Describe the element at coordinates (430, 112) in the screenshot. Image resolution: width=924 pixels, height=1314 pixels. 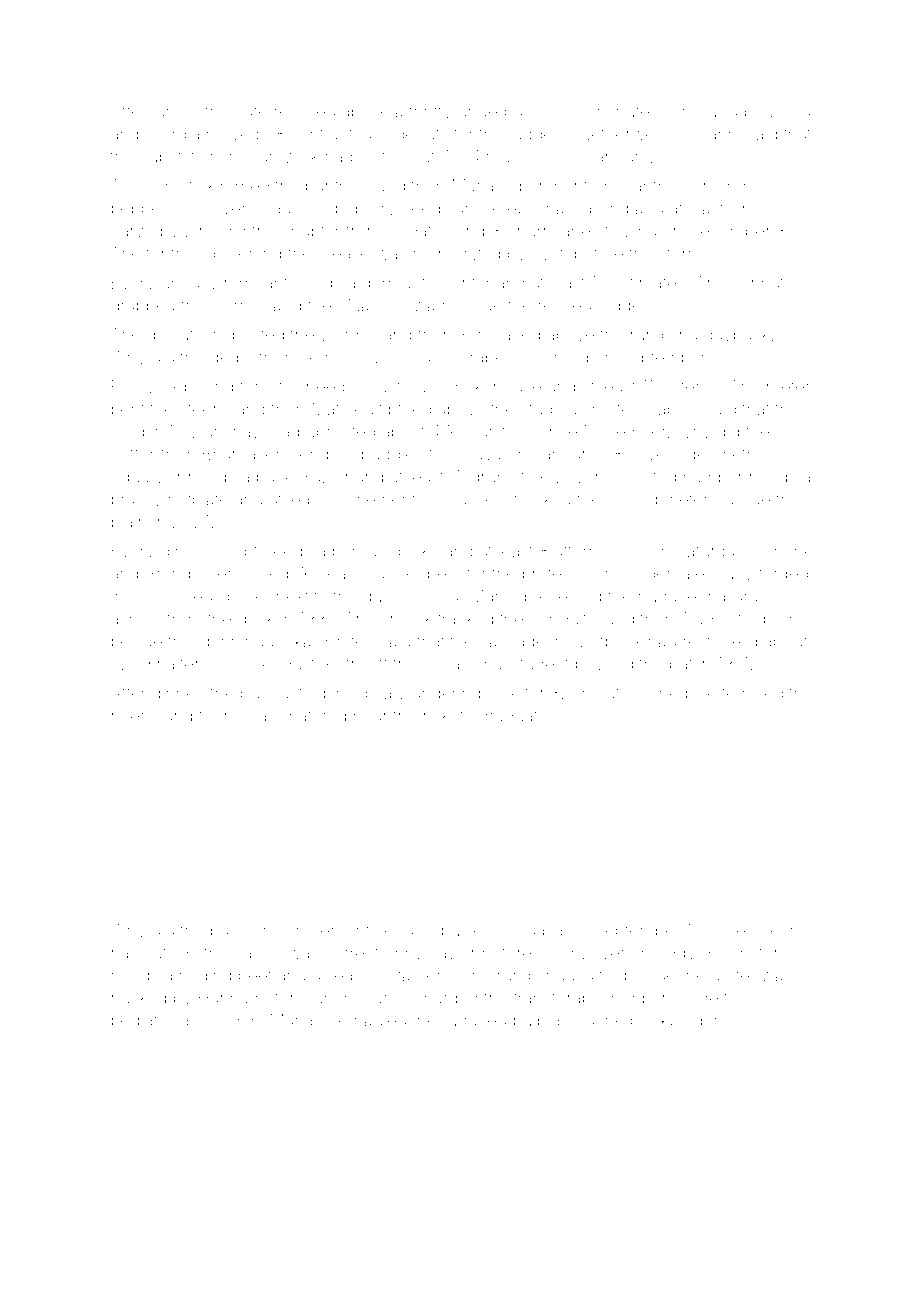
I see `thrifty` at that location.
